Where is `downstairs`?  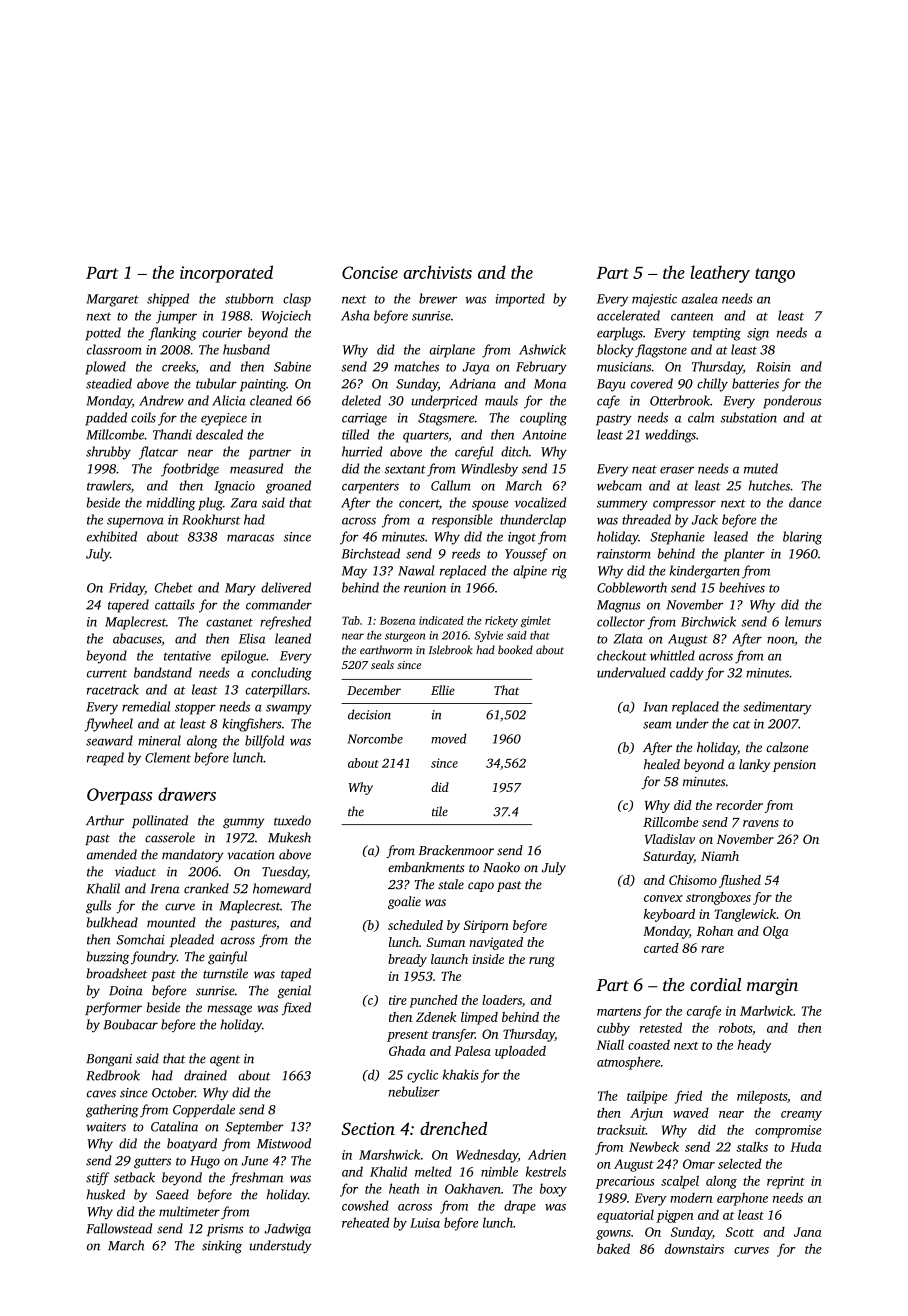
downstairs is located at coordinates (694, 1249).
